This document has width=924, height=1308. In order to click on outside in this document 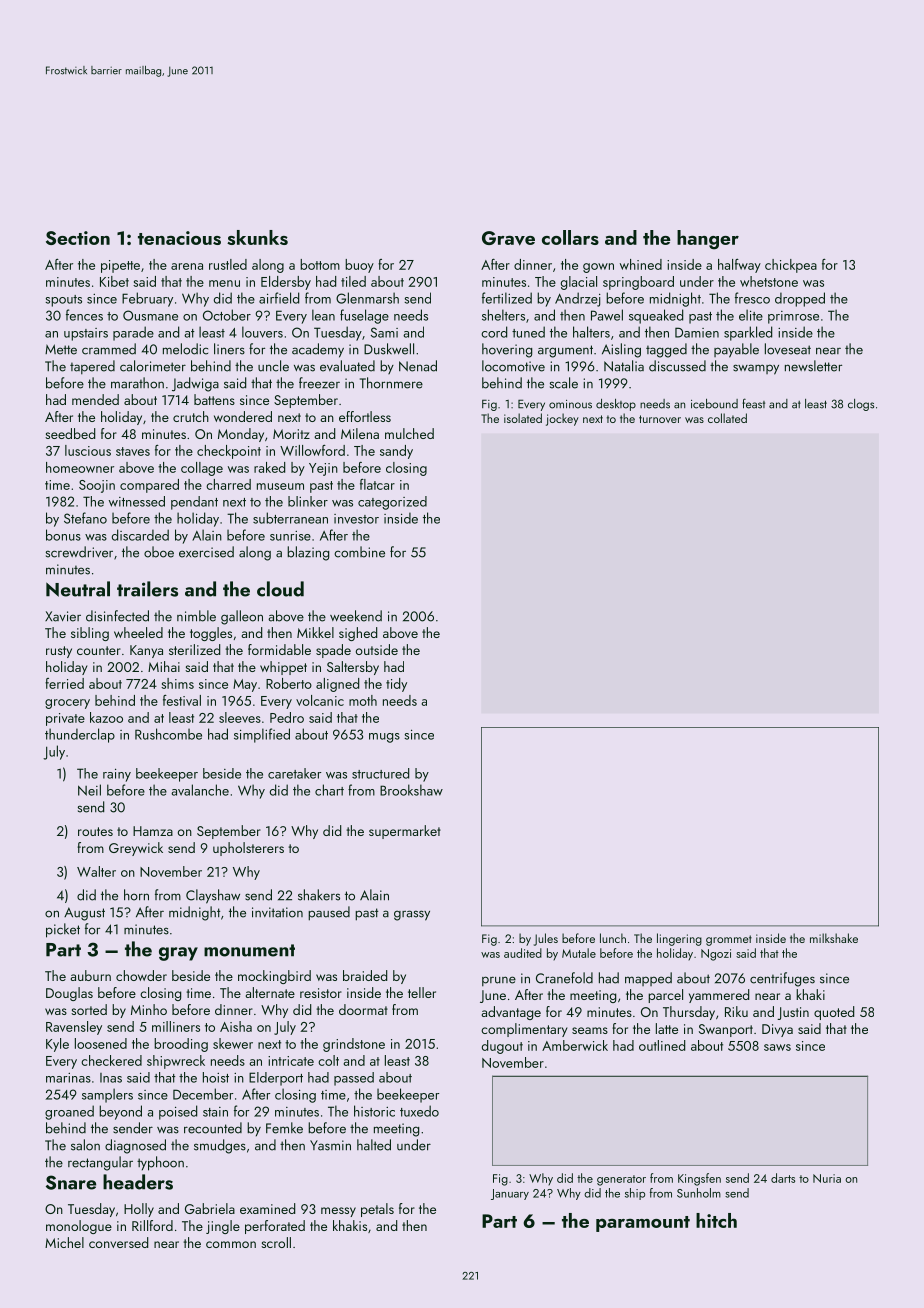, I will do `click(377, 649)`.
